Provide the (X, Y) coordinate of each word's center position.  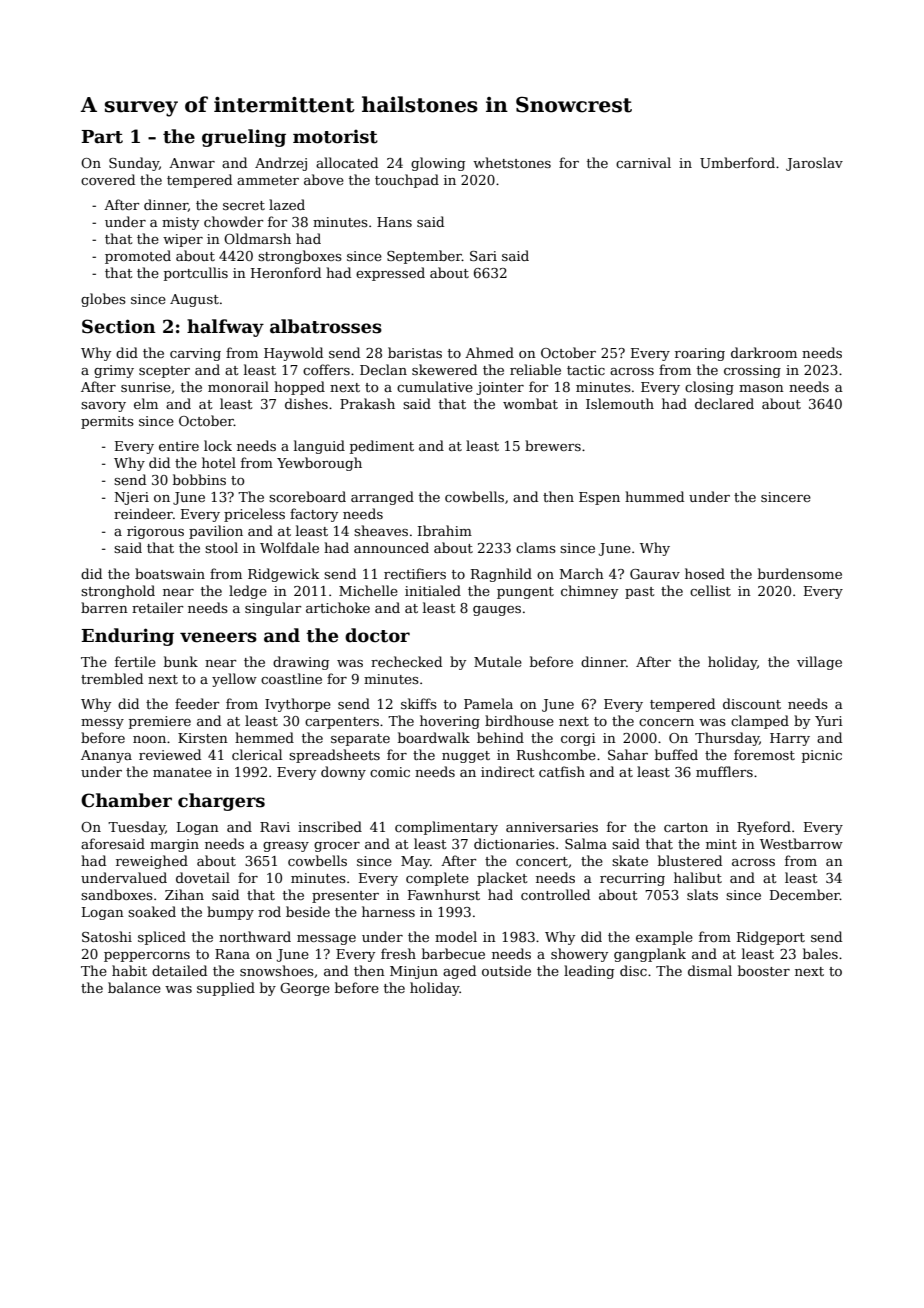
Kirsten (203, 738)
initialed (433, 590)
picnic (822, 756)
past (640, 593)
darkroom (764, 352)
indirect (508, 771)
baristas (415, 352)
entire (179, 446)
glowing (438, 164)
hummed (654, 496)
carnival (643, 162)
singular (273, 609)
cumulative (435, 386)
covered (108, 179)
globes (103, 300)
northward (255, 936)
